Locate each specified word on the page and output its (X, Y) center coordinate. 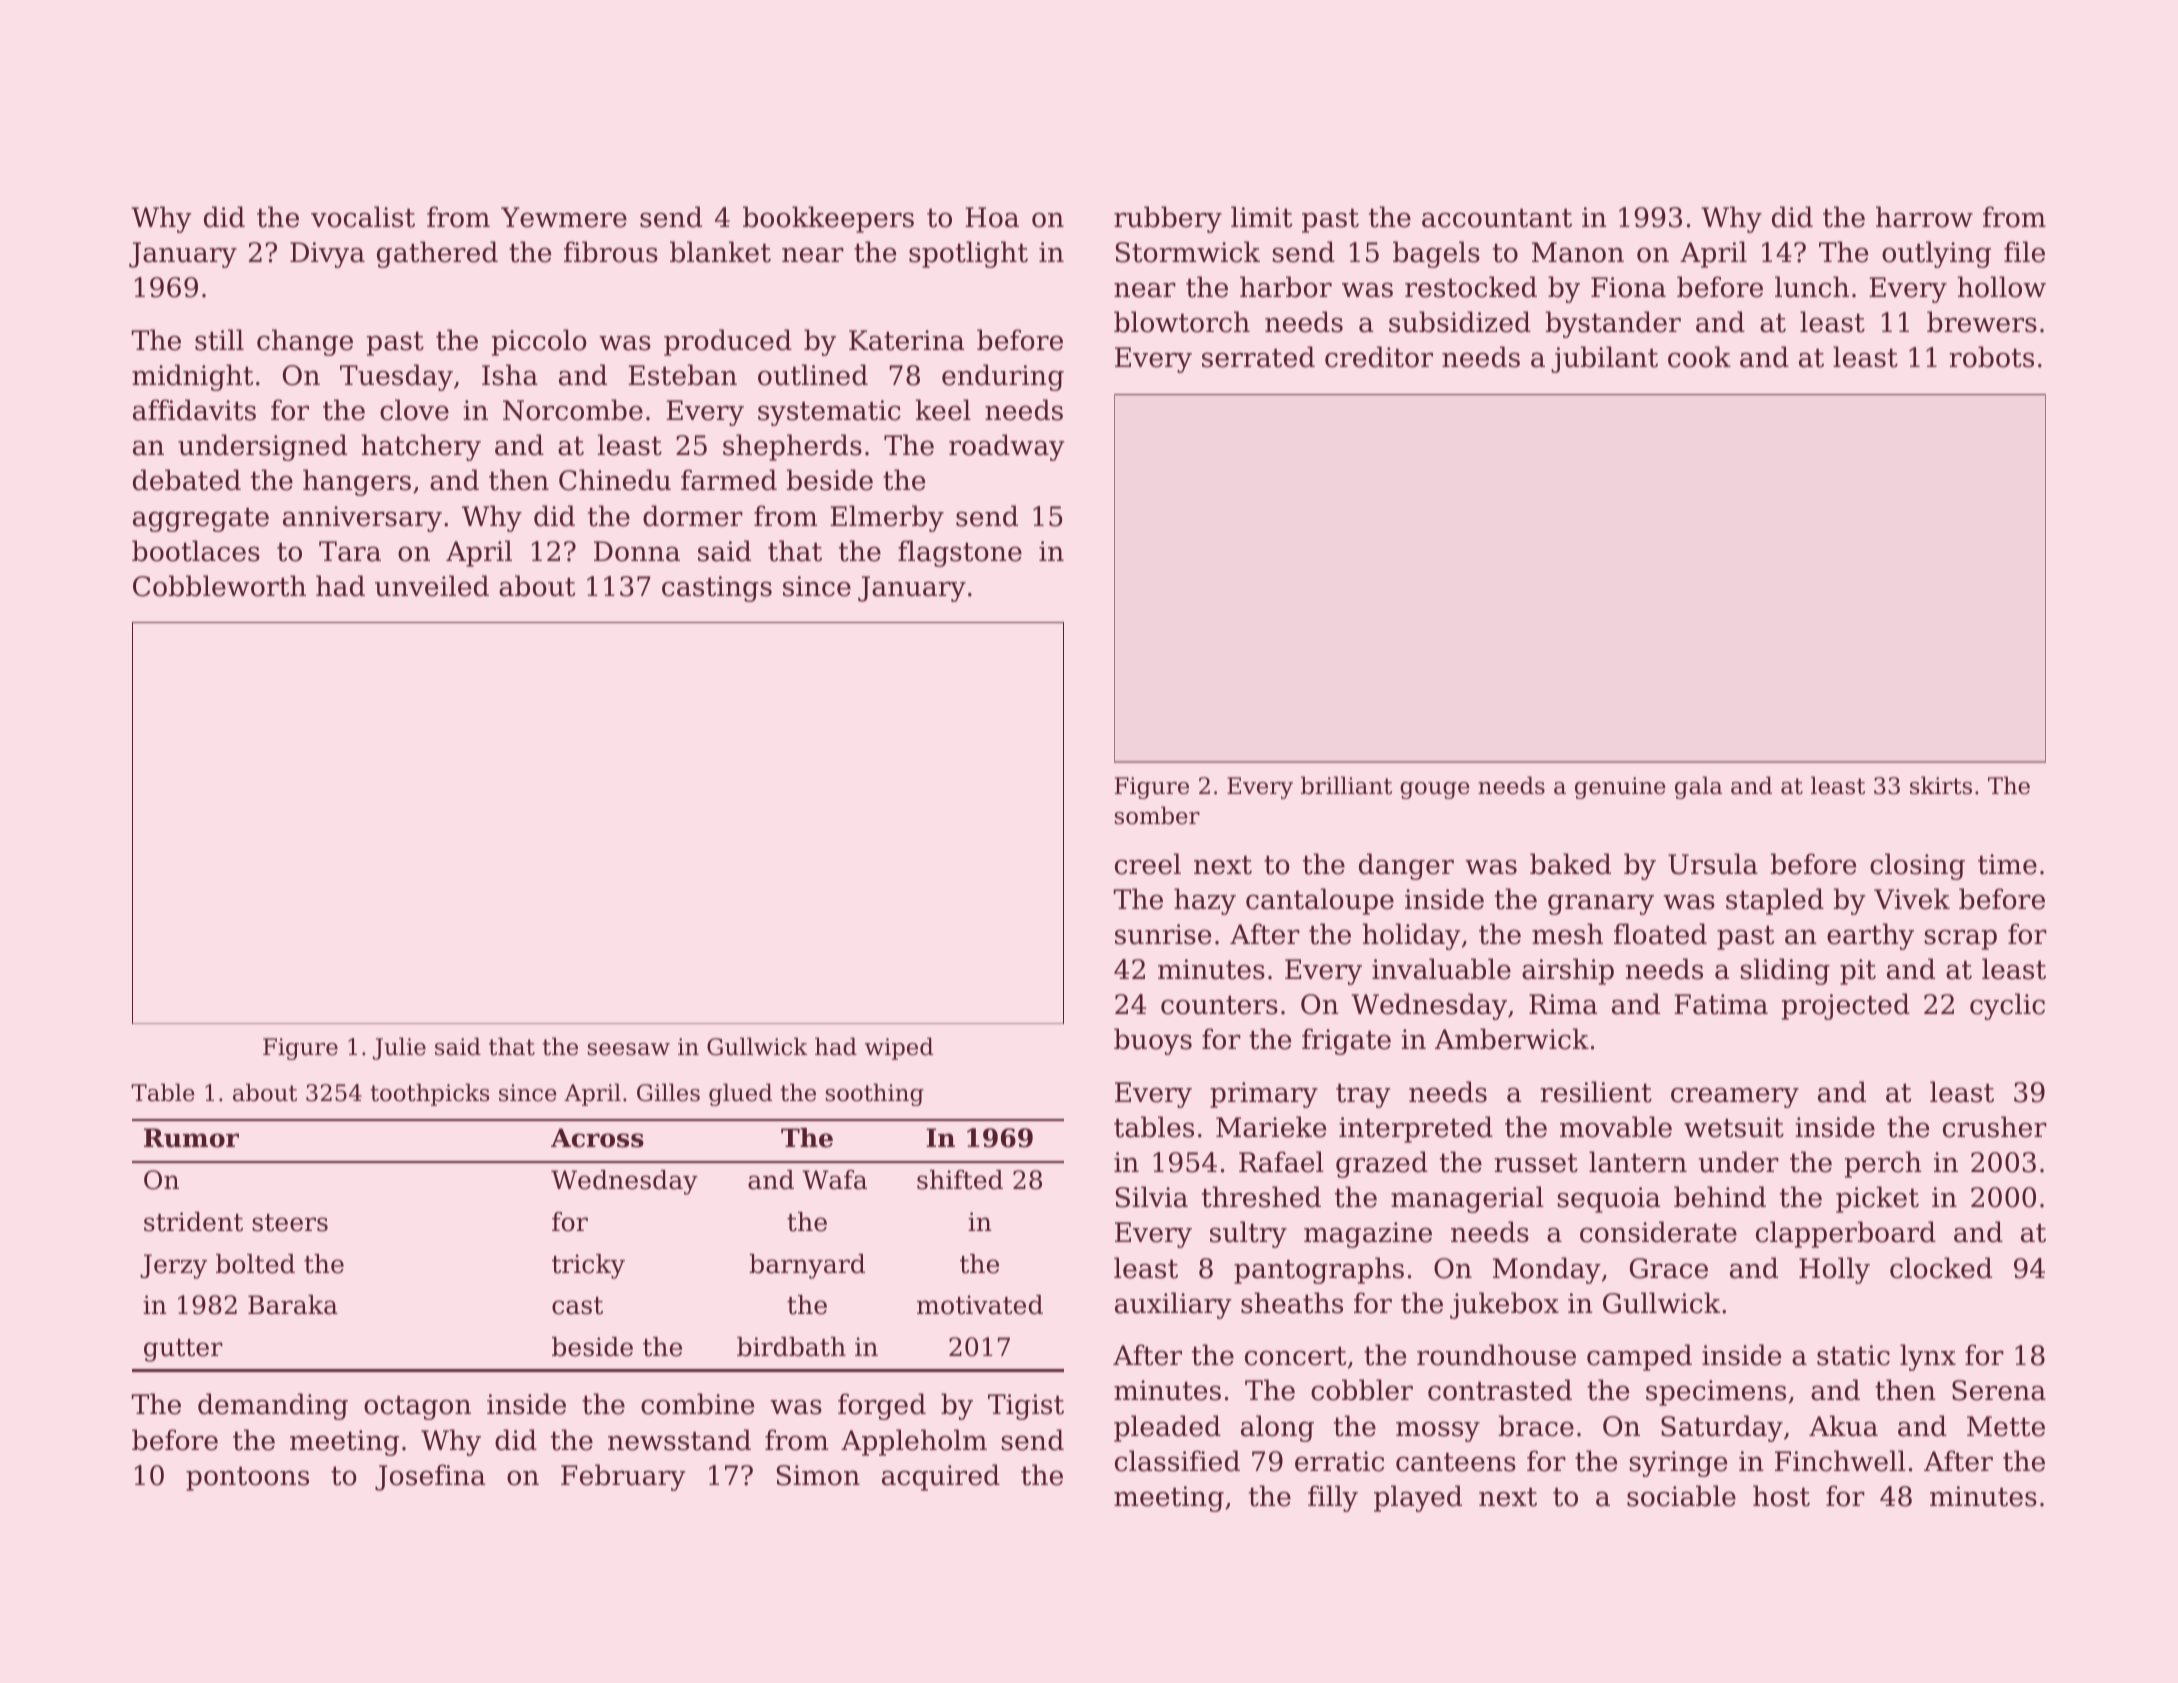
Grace (1669, 1268)
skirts (1941, 785)
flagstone (960, 553)
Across (597, 1138)
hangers (357, 482)
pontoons (247, 1479)
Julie (399, 1048)
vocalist (363, 217)
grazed (1382, 1164)
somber (1157, 815)
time (2007, 864)
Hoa (992, 217)
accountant (1497, 218)
